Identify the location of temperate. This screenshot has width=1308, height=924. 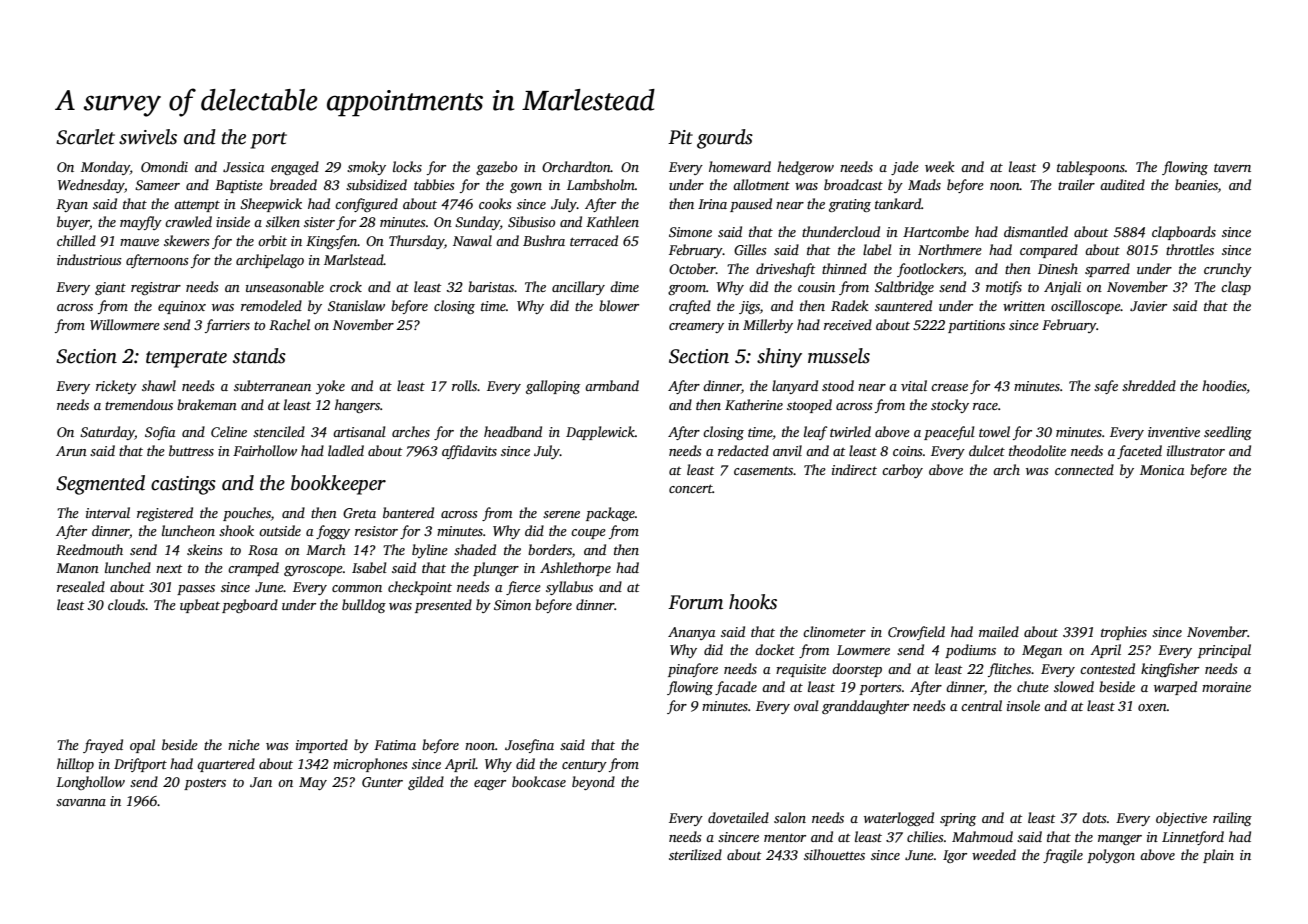
(186, 359).
